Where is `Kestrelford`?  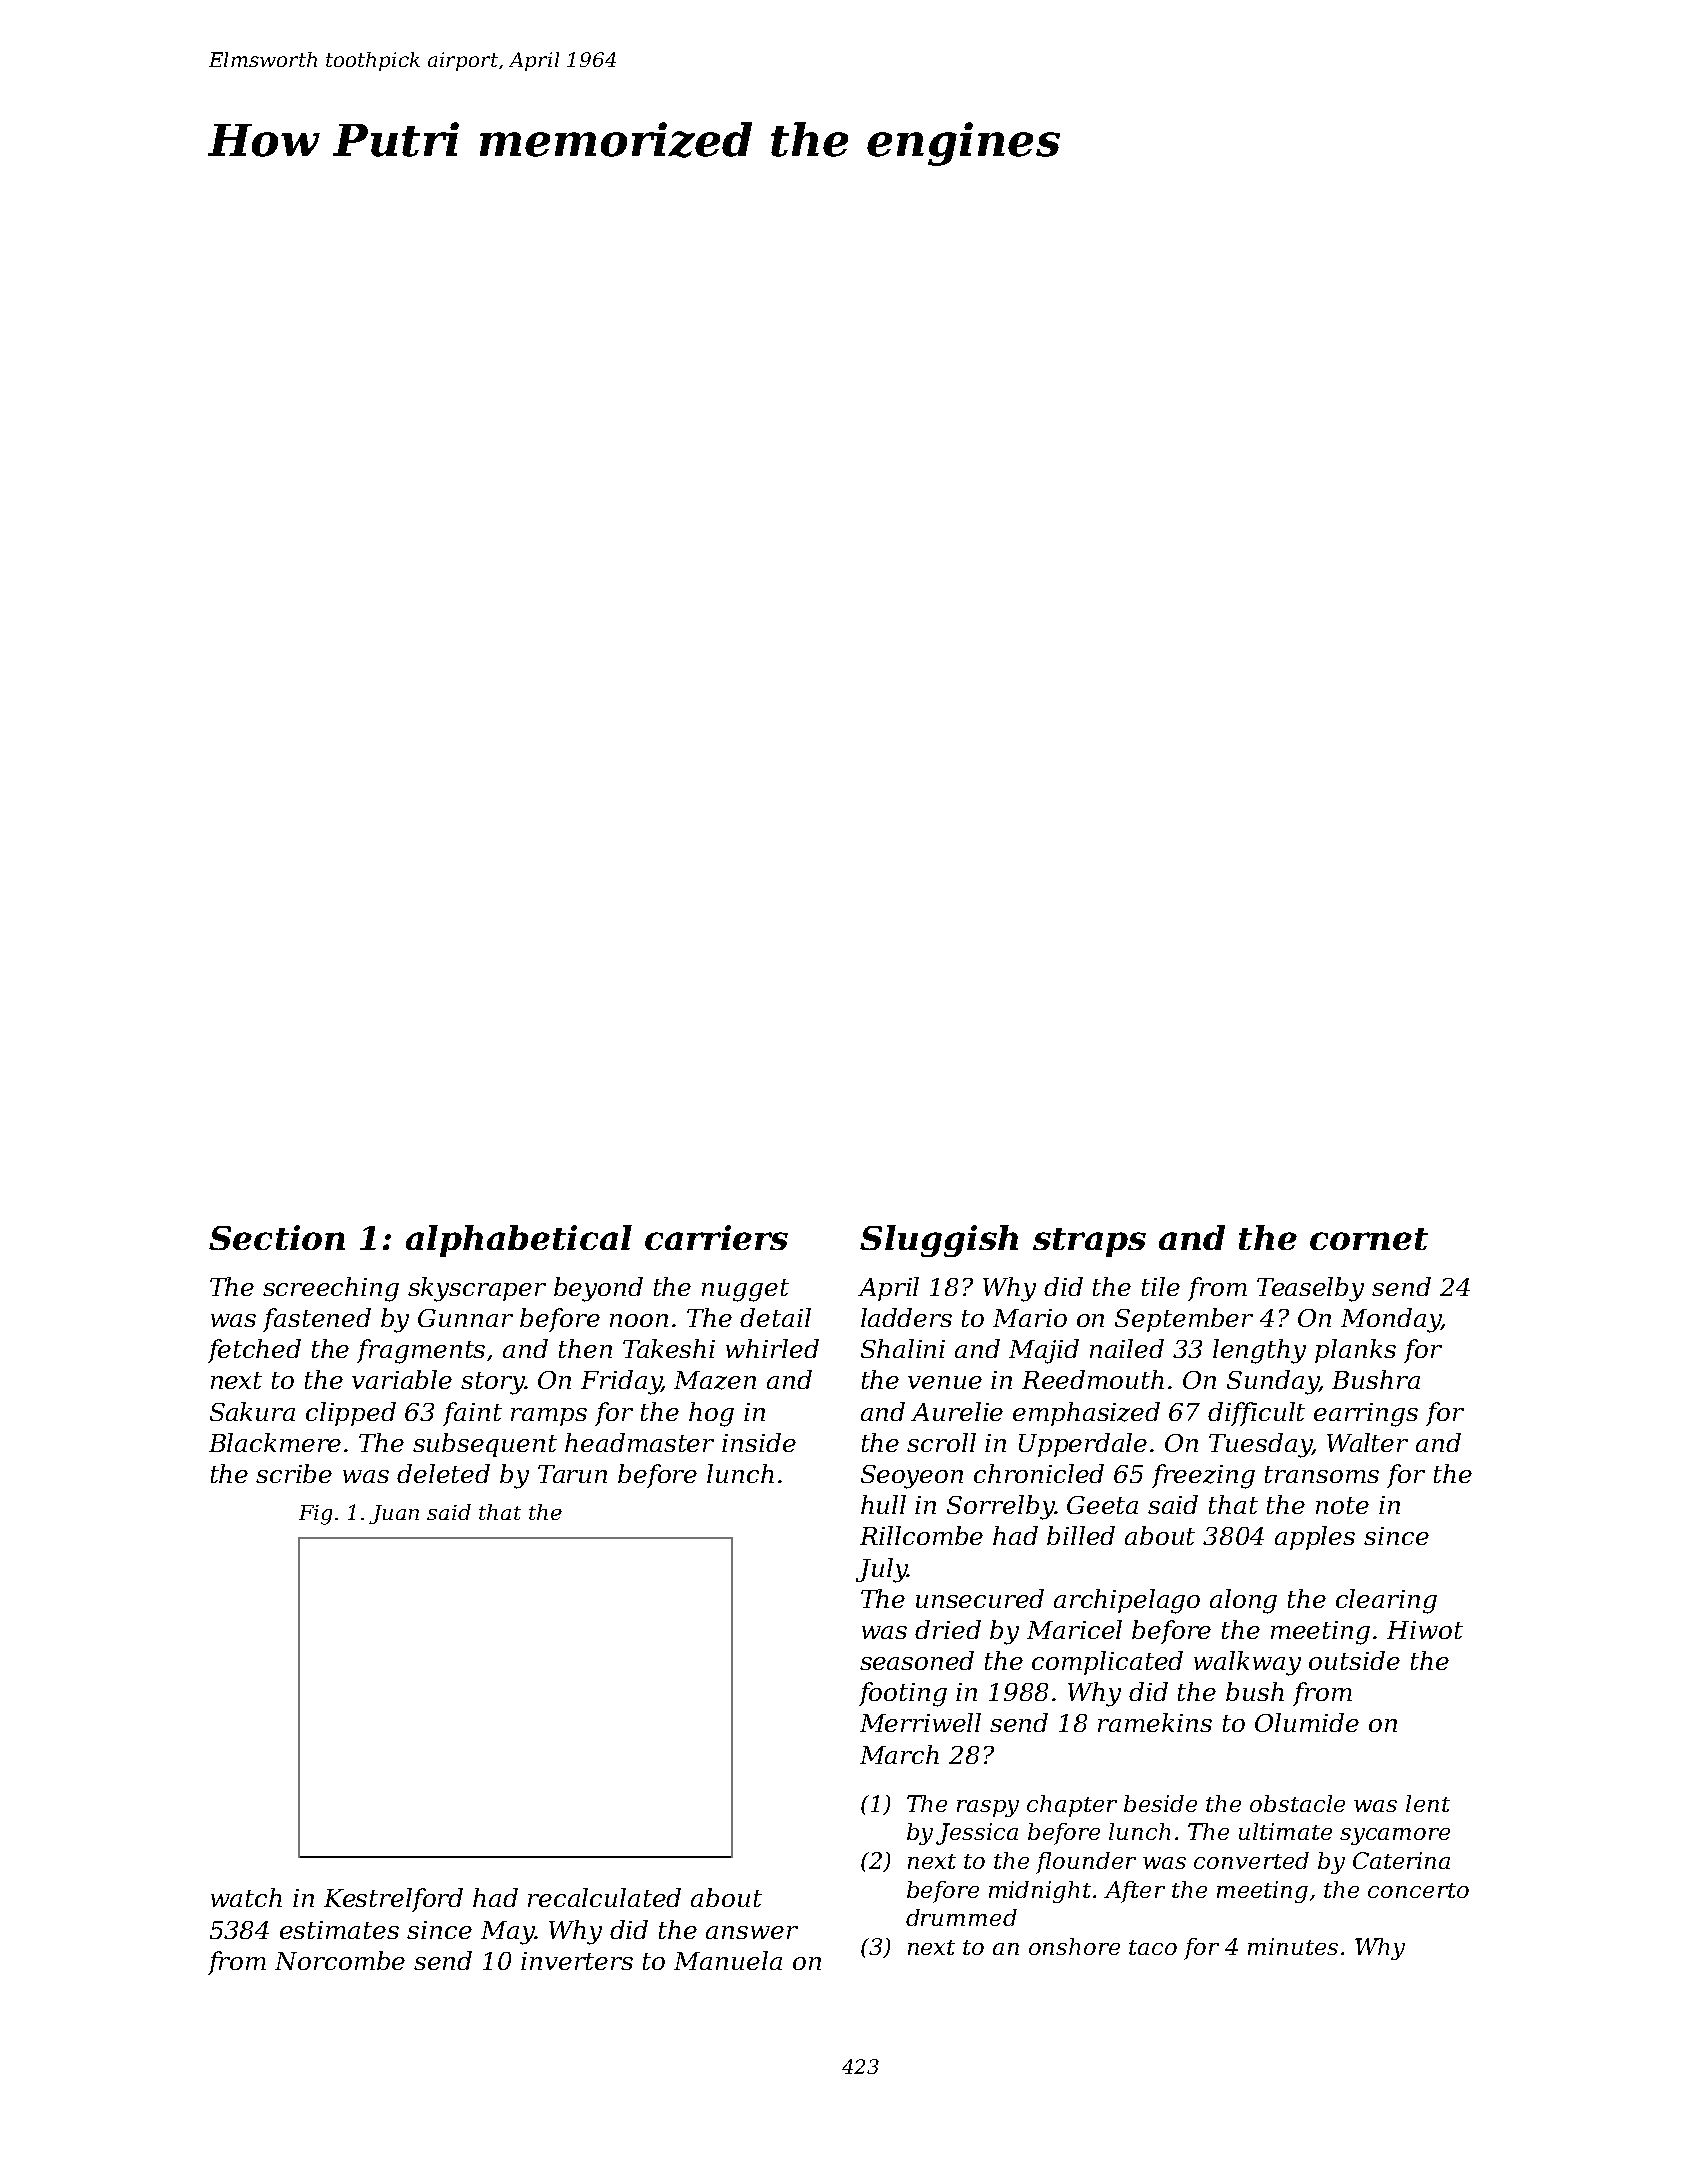 Kestrelford is located at coordinates (393, 1900).
